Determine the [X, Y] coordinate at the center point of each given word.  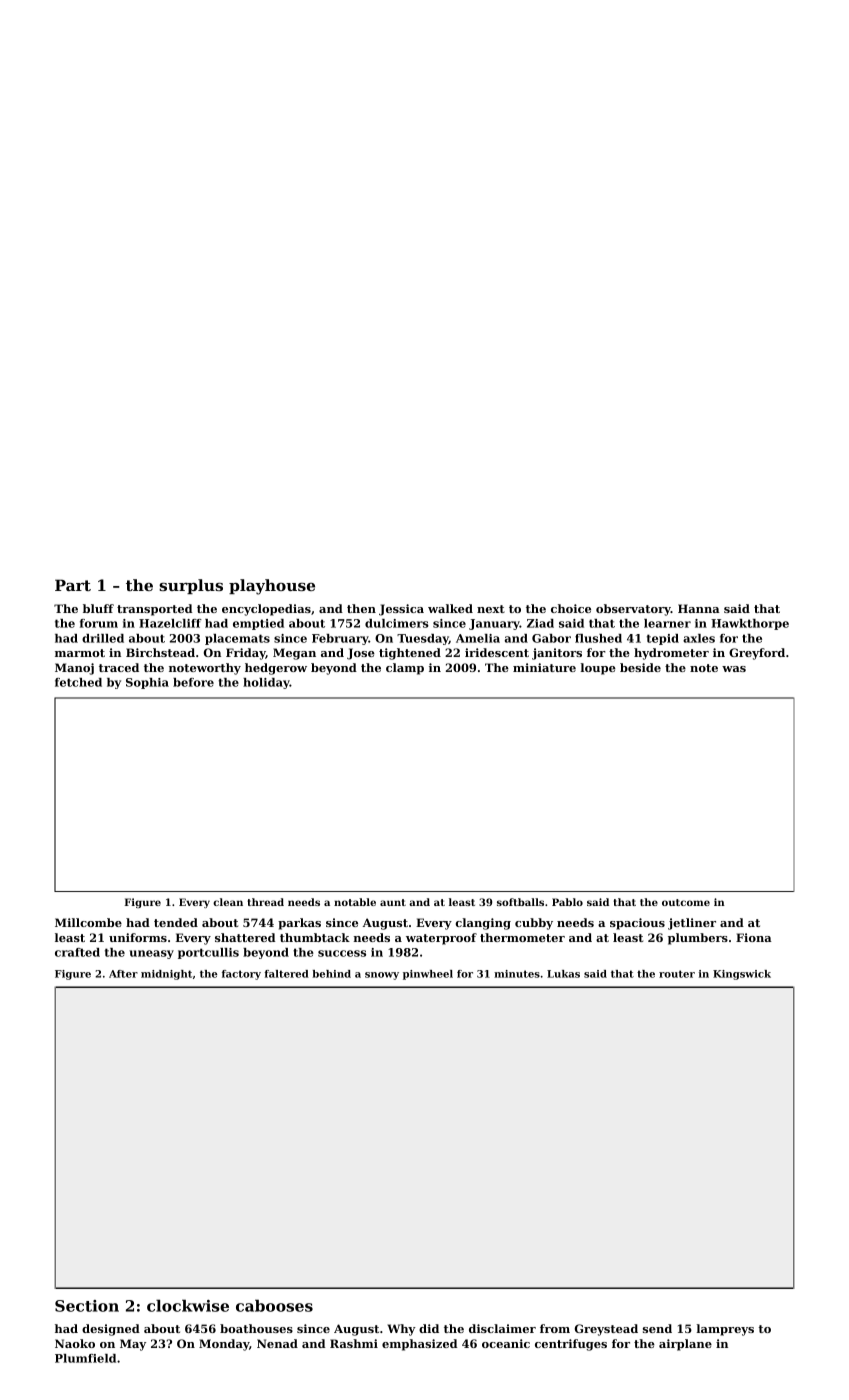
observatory [633, 610]
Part [73, 585]
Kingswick [742, 975]
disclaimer [502, 1328]
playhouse [272, 587]
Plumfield [85, 1358]
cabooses [274, 1305]
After [123, 974]
